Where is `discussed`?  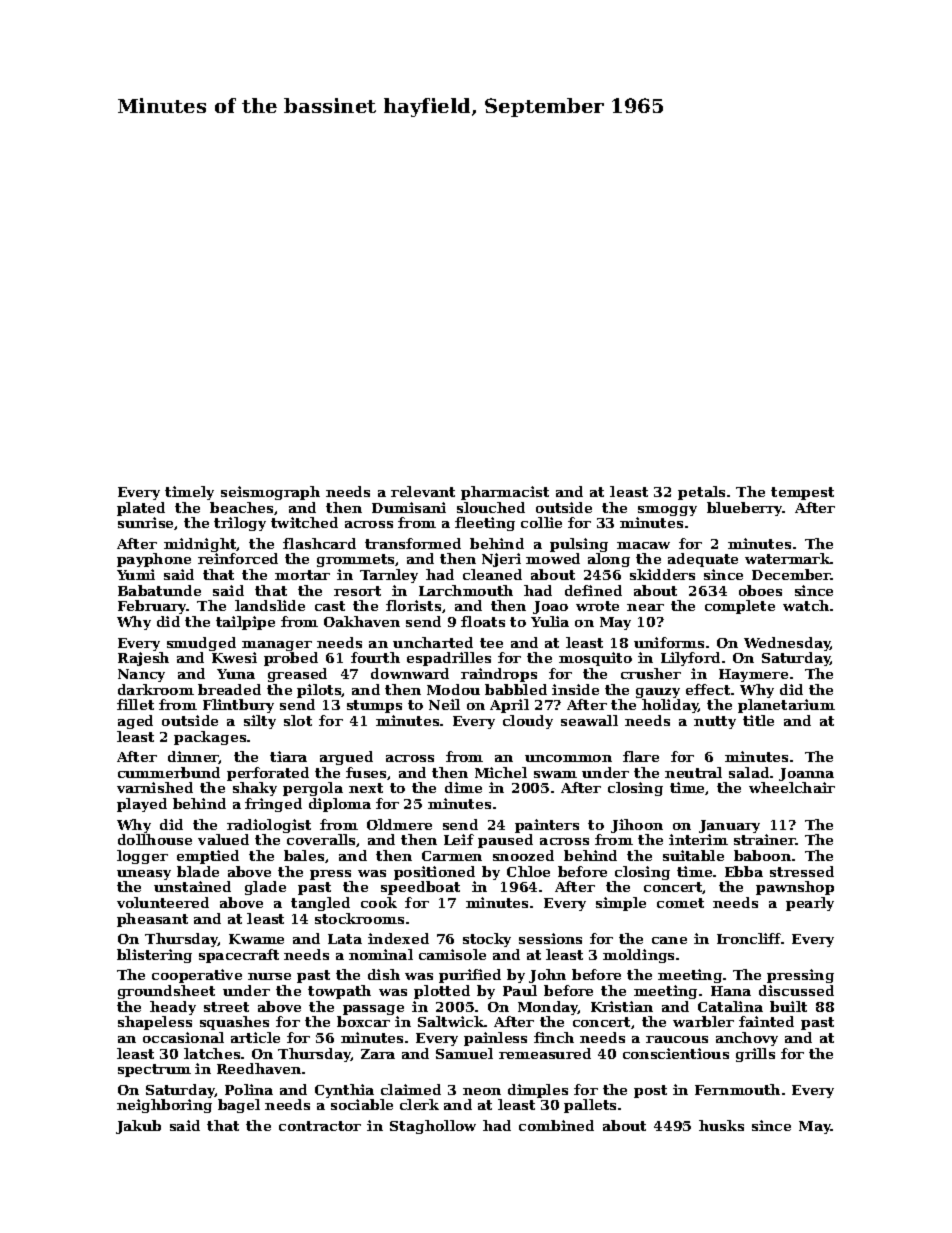 discussed is located at coordinates (796, 990).
